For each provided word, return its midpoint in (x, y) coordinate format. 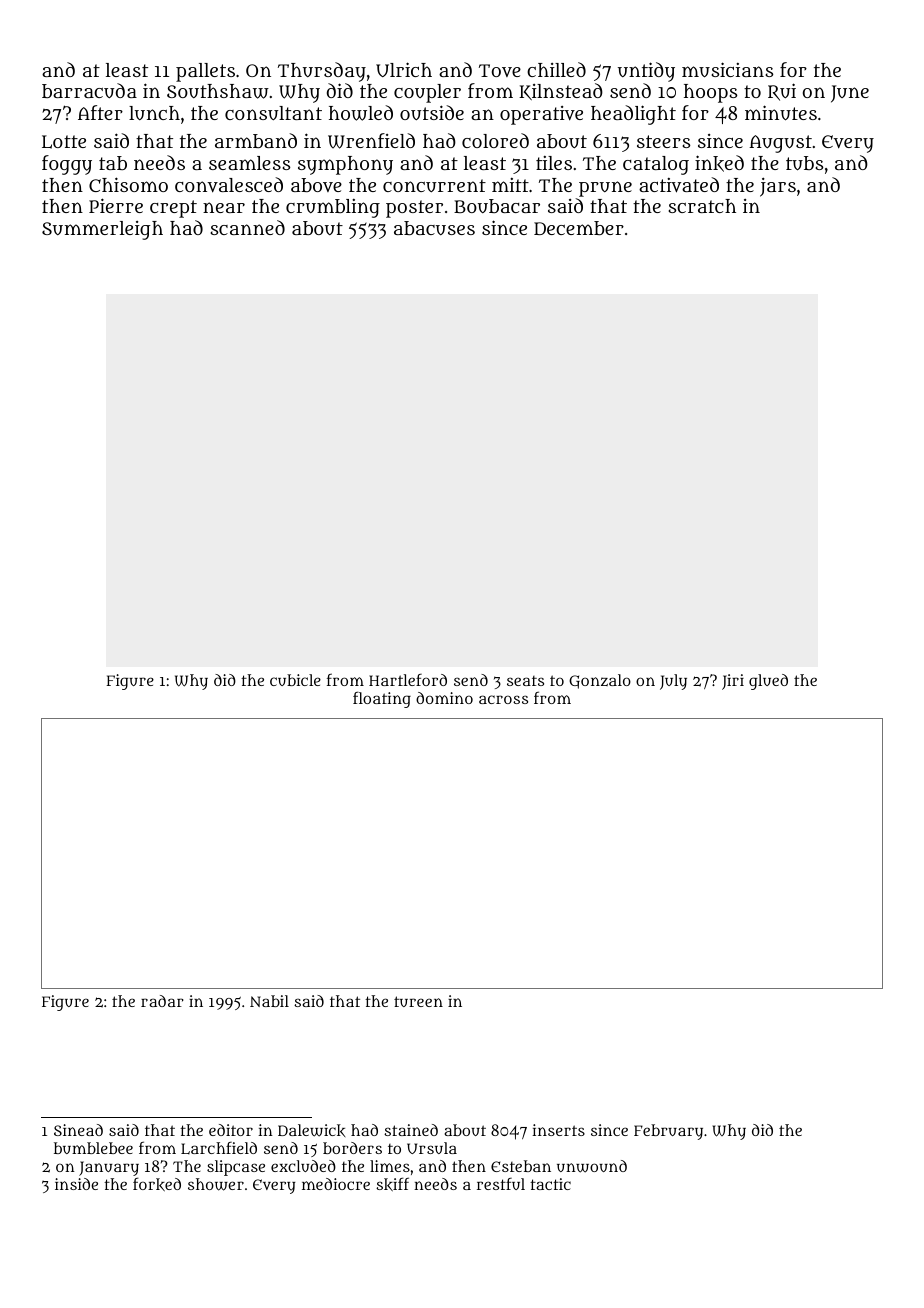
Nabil (269, 1001)
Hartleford (408, 680)
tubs (804, 163)
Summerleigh (102, 230)
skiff (392, 1184)
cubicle (295, 680)
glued (768, 682)
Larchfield (219, 1148)
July (673, 682)
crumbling (333, 208)
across (503, 699)
